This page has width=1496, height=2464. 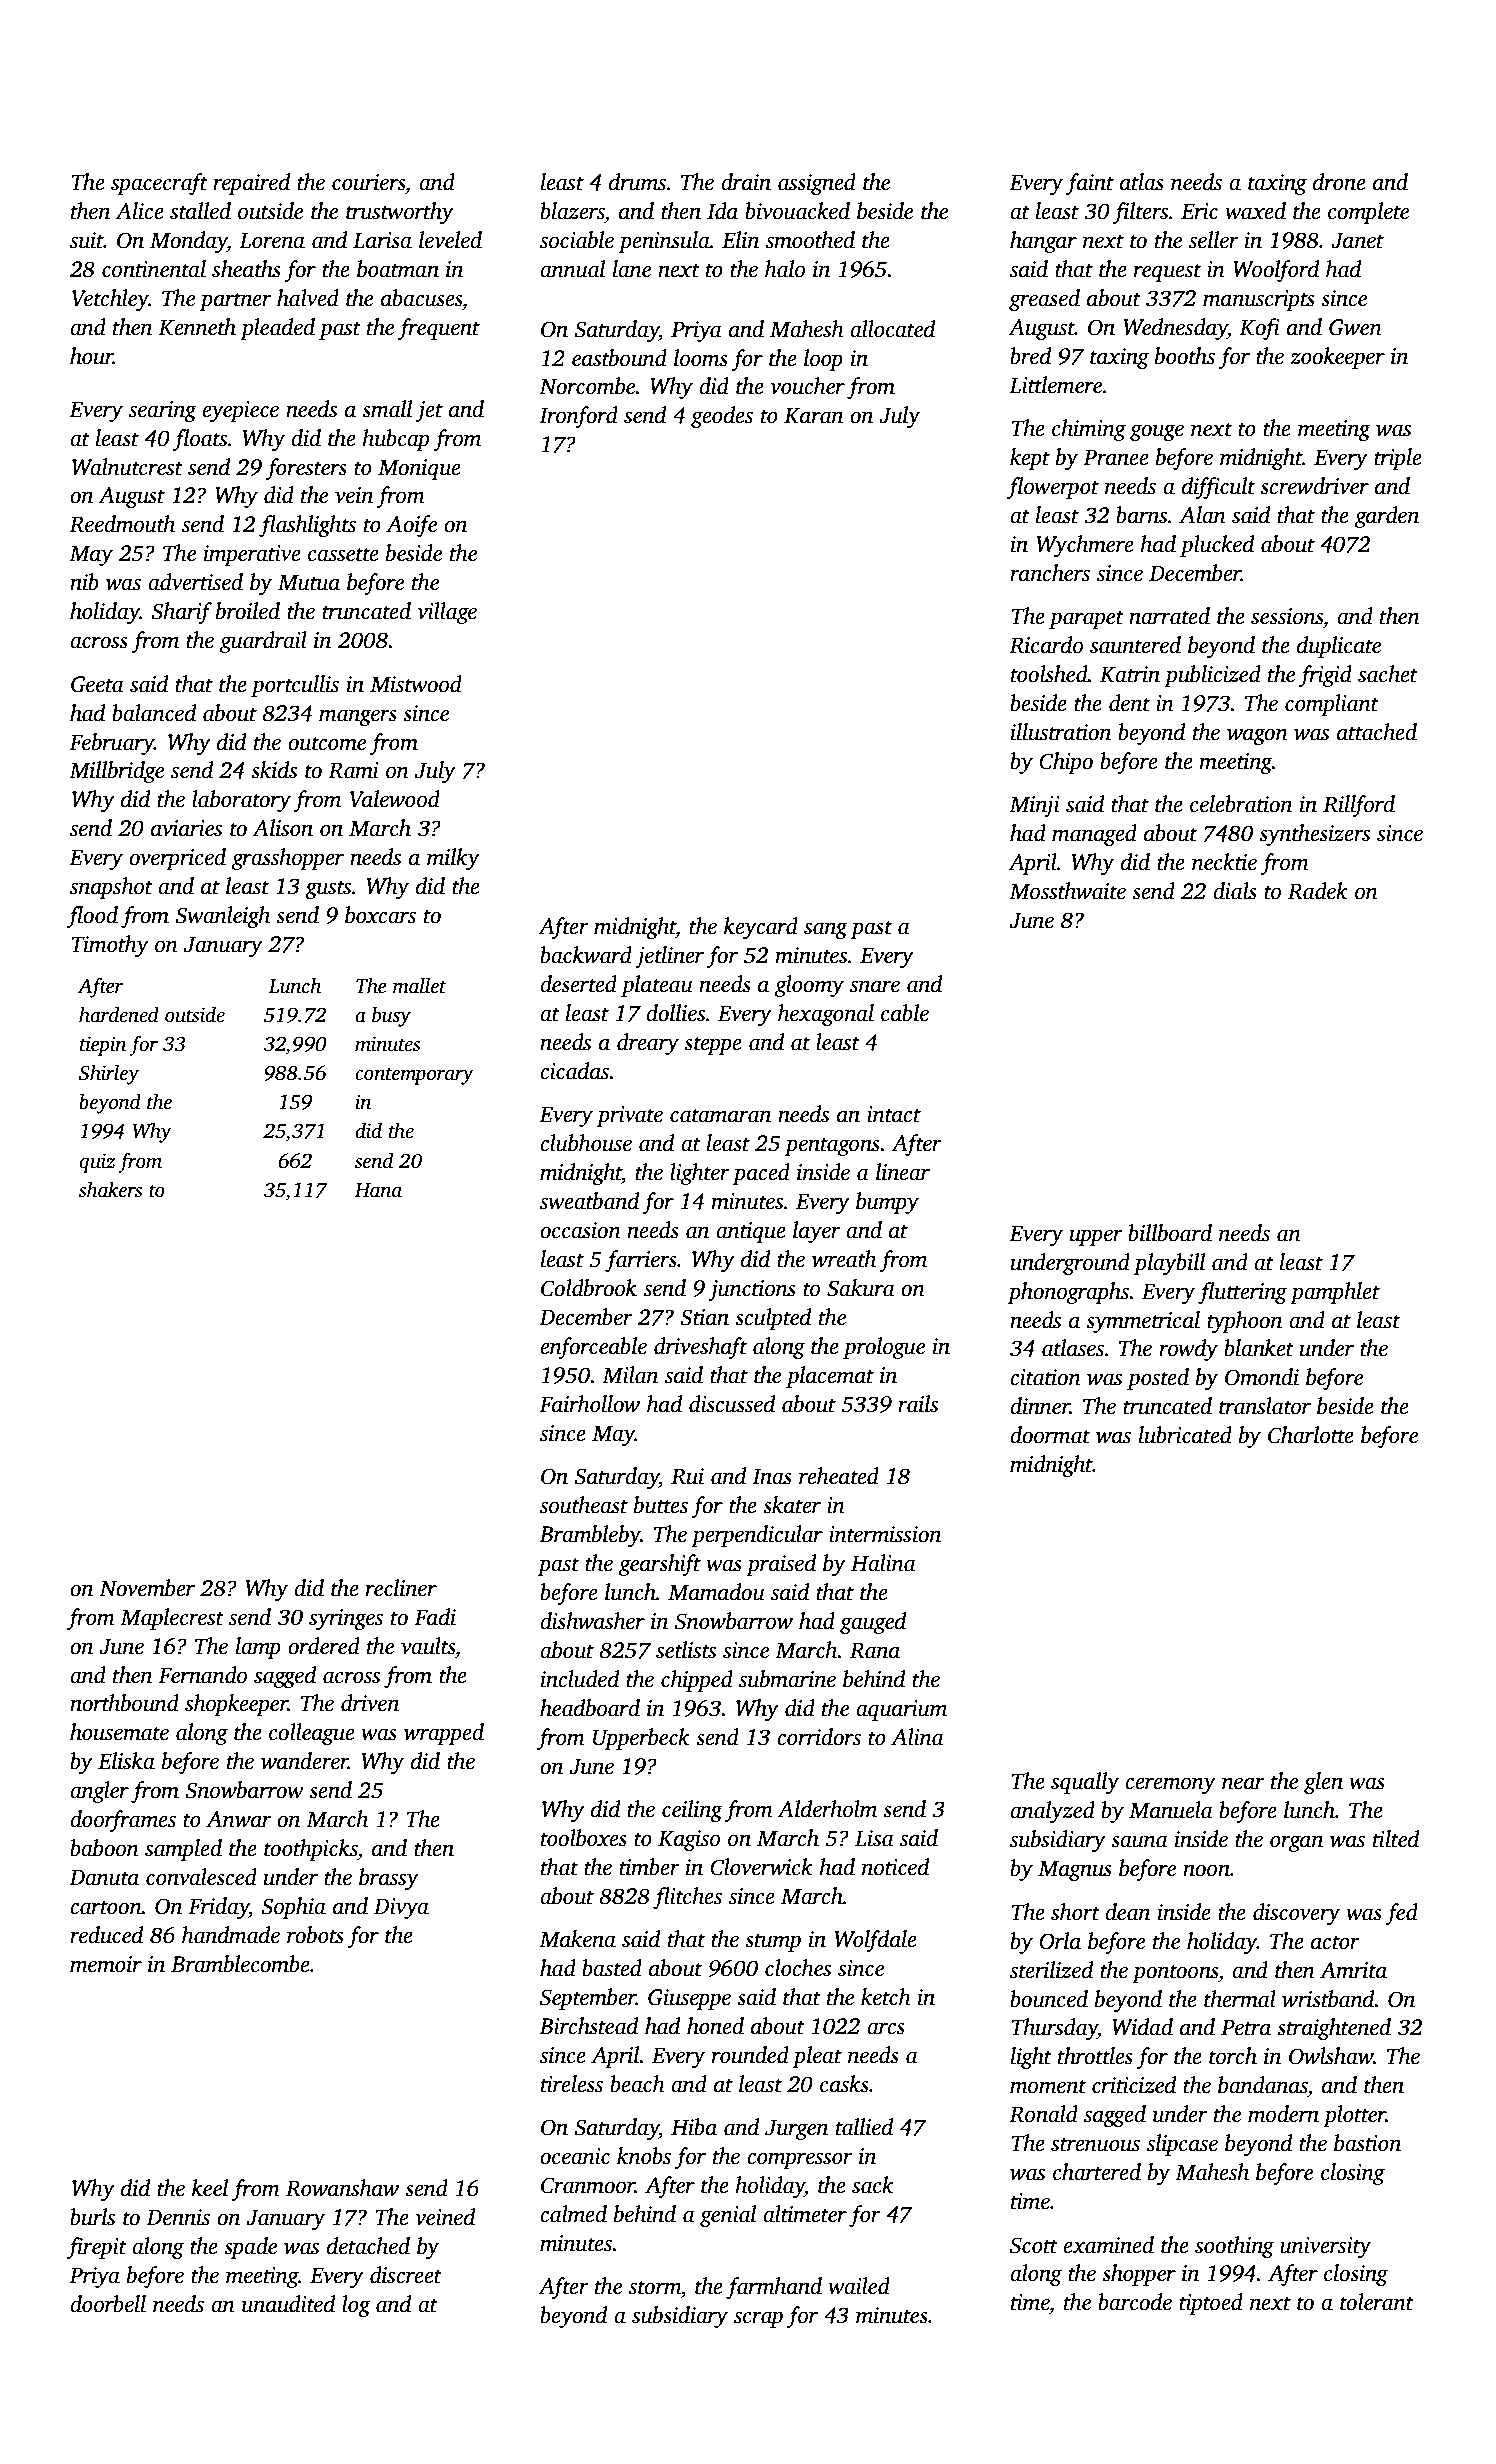 I want to click on Woolford, so click(x=1276, y=271).
